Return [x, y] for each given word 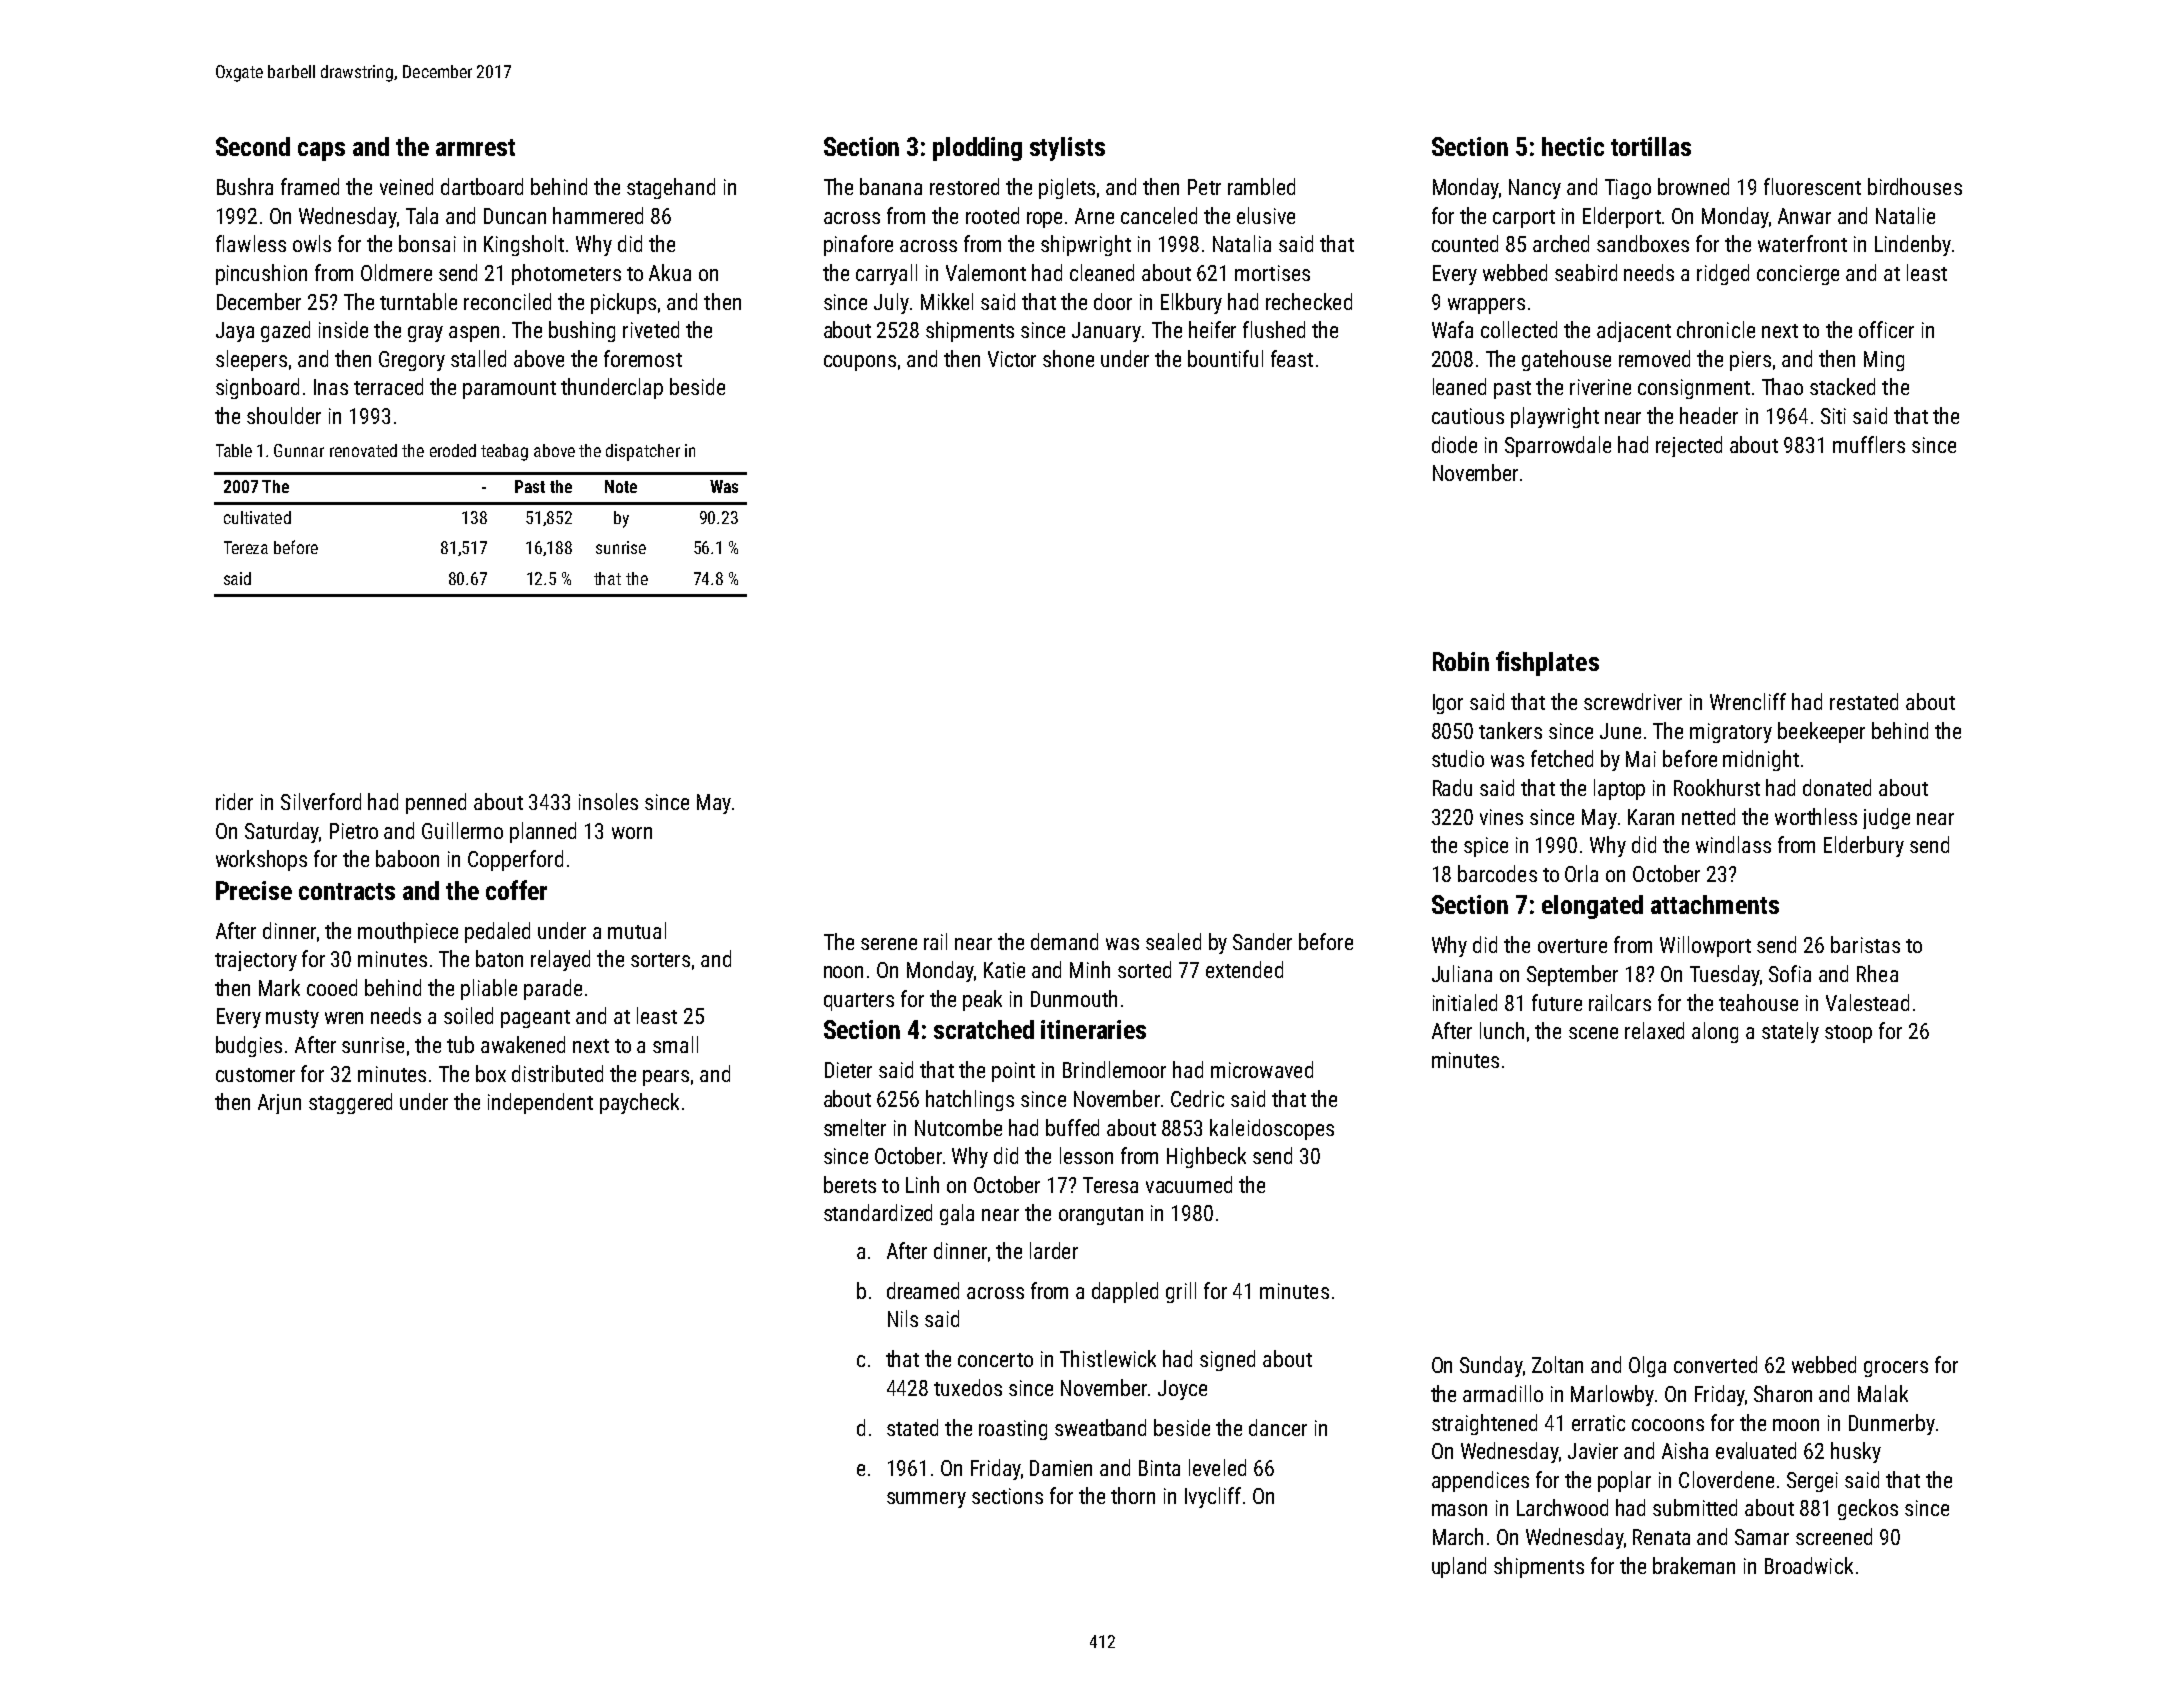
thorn [1133, 1495]
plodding [977, 149]
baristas [1865, 944]
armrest [475, 147]
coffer [516, 890]
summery [926, 1500]
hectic [1573, 146]
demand [1064, 941]
